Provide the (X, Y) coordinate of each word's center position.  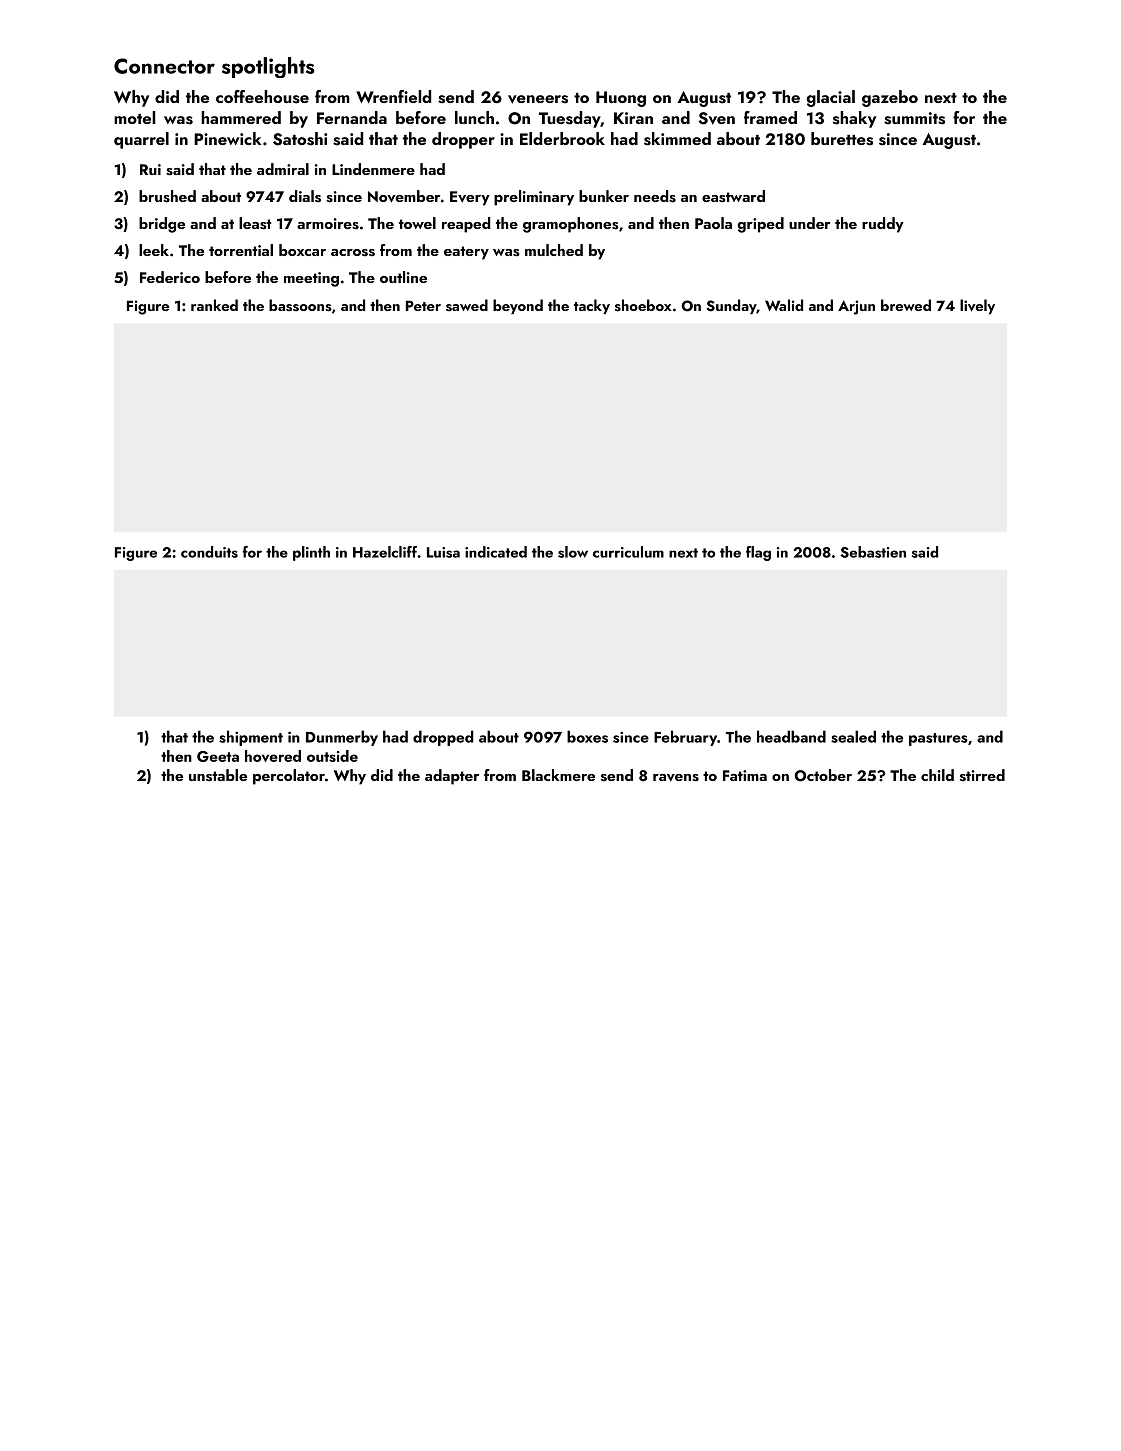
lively (977, 306)
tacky (592, 306)
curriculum (628, 552)
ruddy (883, 225)
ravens (676, 778)
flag (758, 553)
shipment (251, 738)
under (809, 223)
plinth (311, 553)
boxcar (302, 250)
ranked (214, 305)
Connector (164, 66)
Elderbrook (562, 138)
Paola (713, 223)
